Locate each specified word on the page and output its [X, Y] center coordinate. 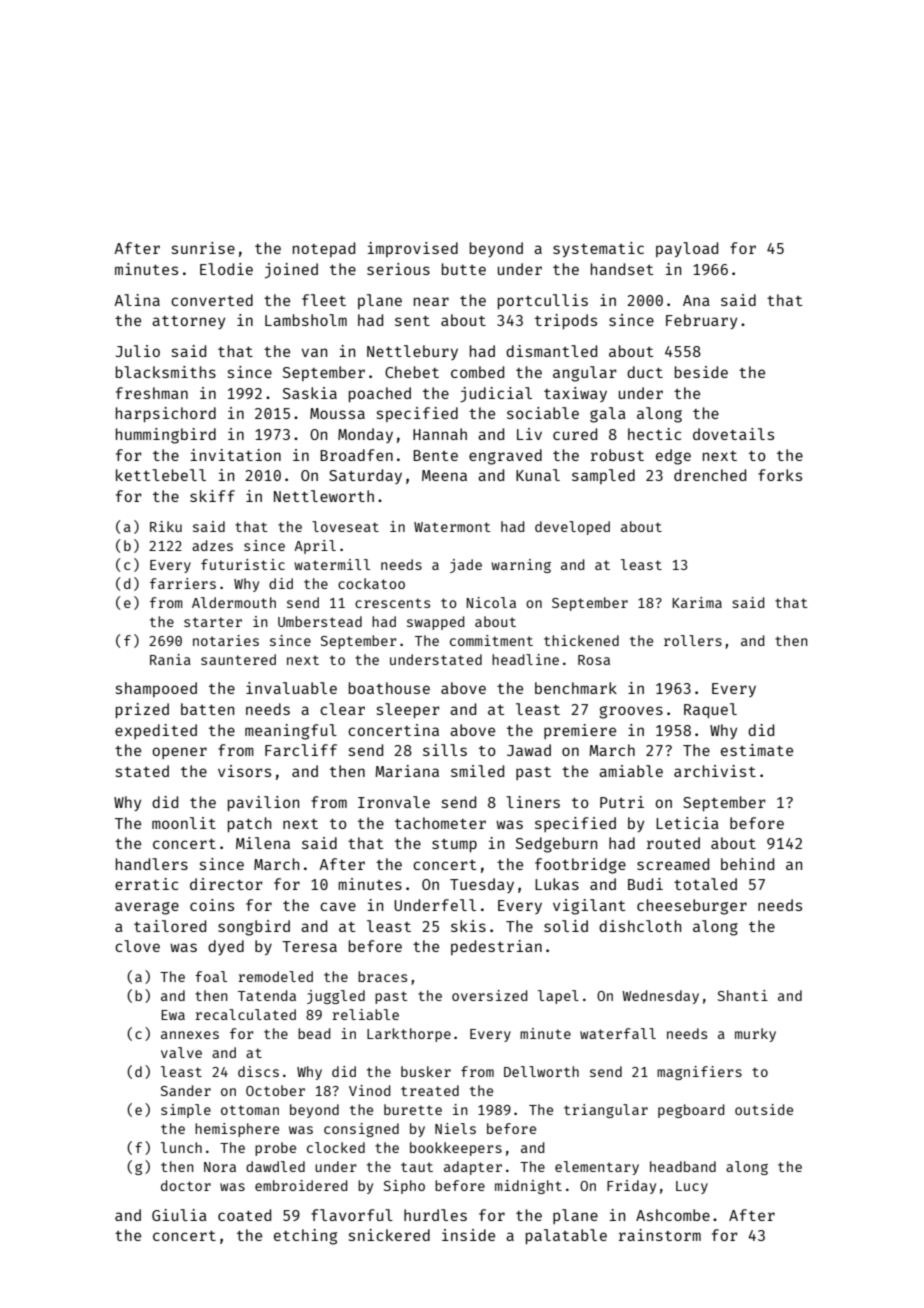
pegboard [691, 1111]
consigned [361, 1130]
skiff [212, 496]
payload [687, 249]
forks [780, 475]
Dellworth [541, 1071]
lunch [181, 1147]
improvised [413, 249]
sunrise [203, 248]
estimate [757, 750]
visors [244, 771]
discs [258, 1071]
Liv [529, 434]
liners [533, 802]
